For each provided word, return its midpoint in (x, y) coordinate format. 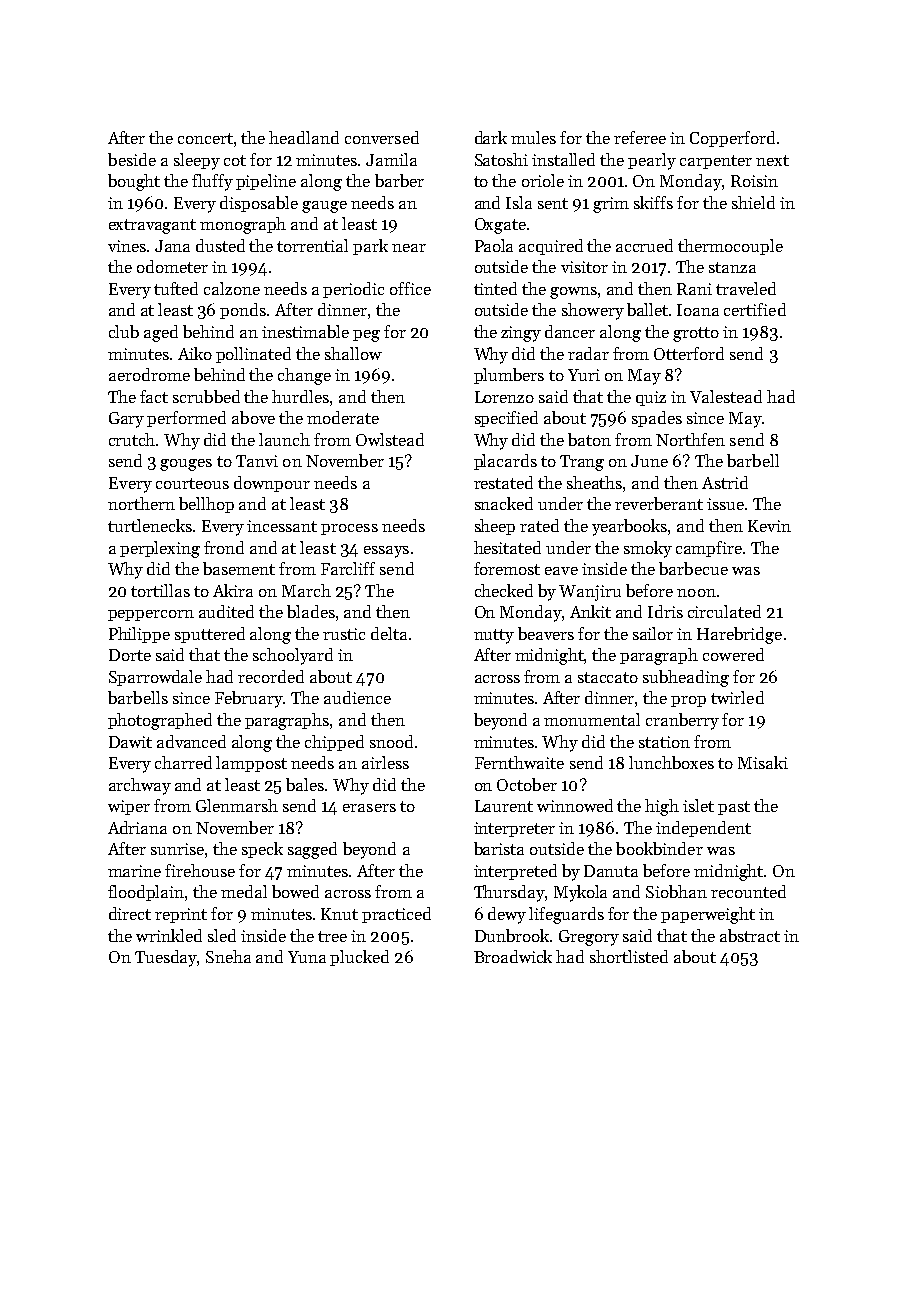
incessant (282, 526)
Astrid (725, 482)
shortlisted (629, 956)
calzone (232, 288)
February (249, 699)
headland (304, 137)
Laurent (504, 806)
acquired (551, 247)
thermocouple (730, 247)
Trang (582, 463)
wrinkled (169, 935)
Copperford (732, 139)
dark (491, 137)
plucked (359, 958)
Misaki (763, 762)
